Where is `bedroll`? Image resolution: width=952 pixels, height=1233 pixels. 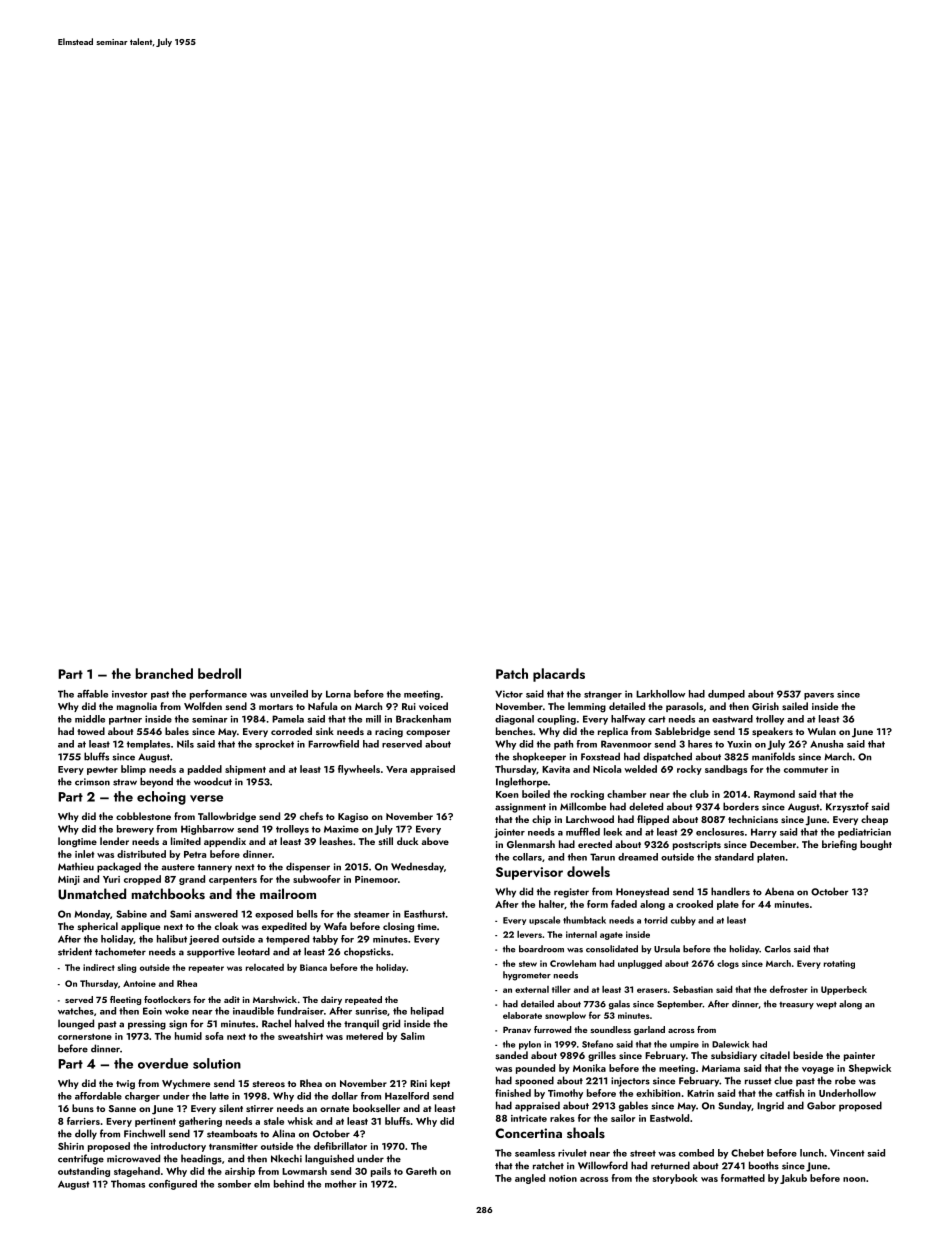
bedroll is located at coordinates (219, 673).
